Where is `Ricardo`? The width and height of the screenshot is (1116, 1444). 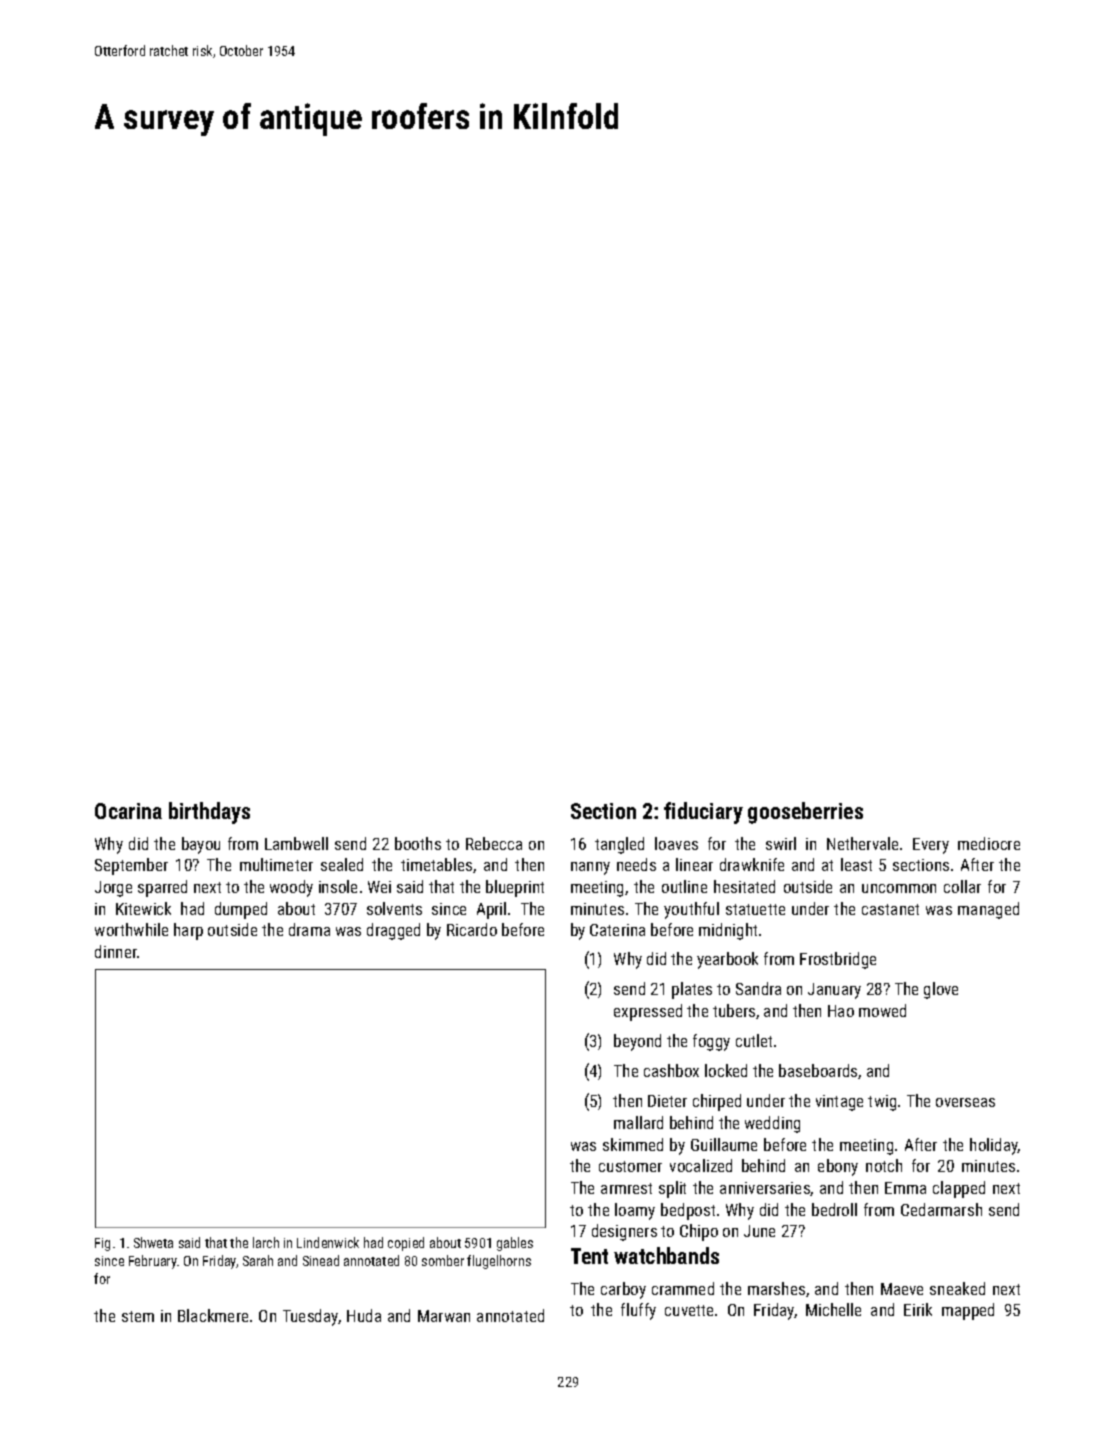
Ricardo is located at coordinates (472, 929).
